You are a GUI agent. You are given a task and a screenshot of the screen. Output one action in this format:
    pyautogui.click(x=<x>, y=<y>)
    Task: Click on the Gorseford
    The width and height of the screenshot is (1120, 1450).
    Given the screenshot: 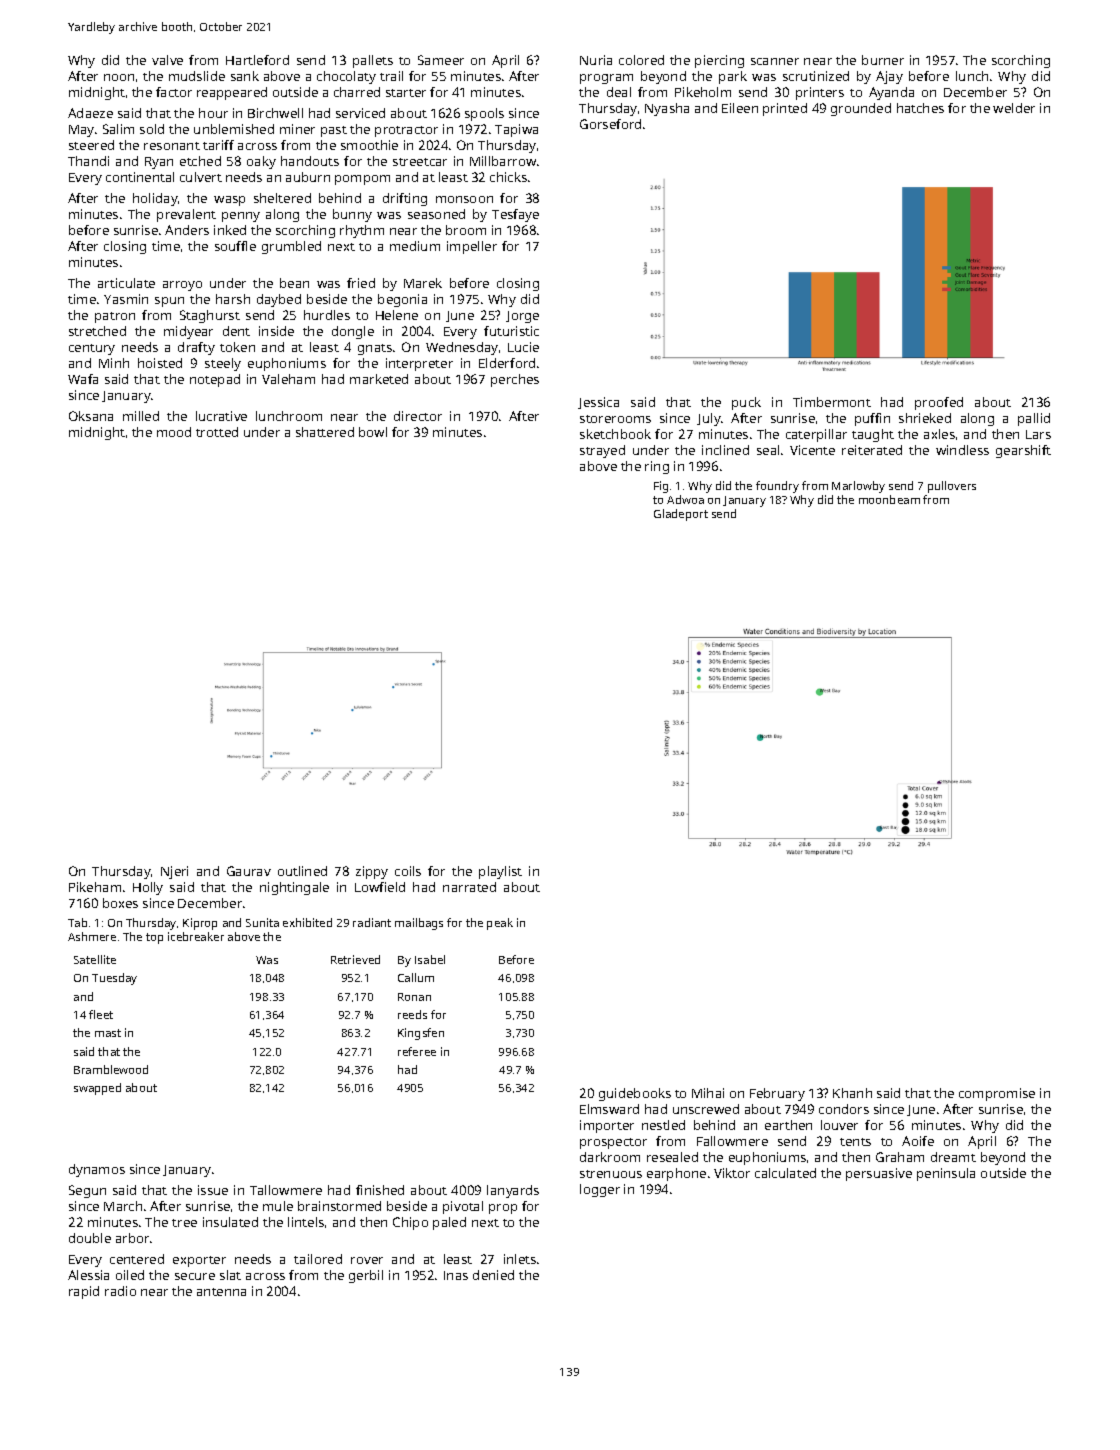 What is the action you would take?
    pyautogui.click(x=610, y=124)
